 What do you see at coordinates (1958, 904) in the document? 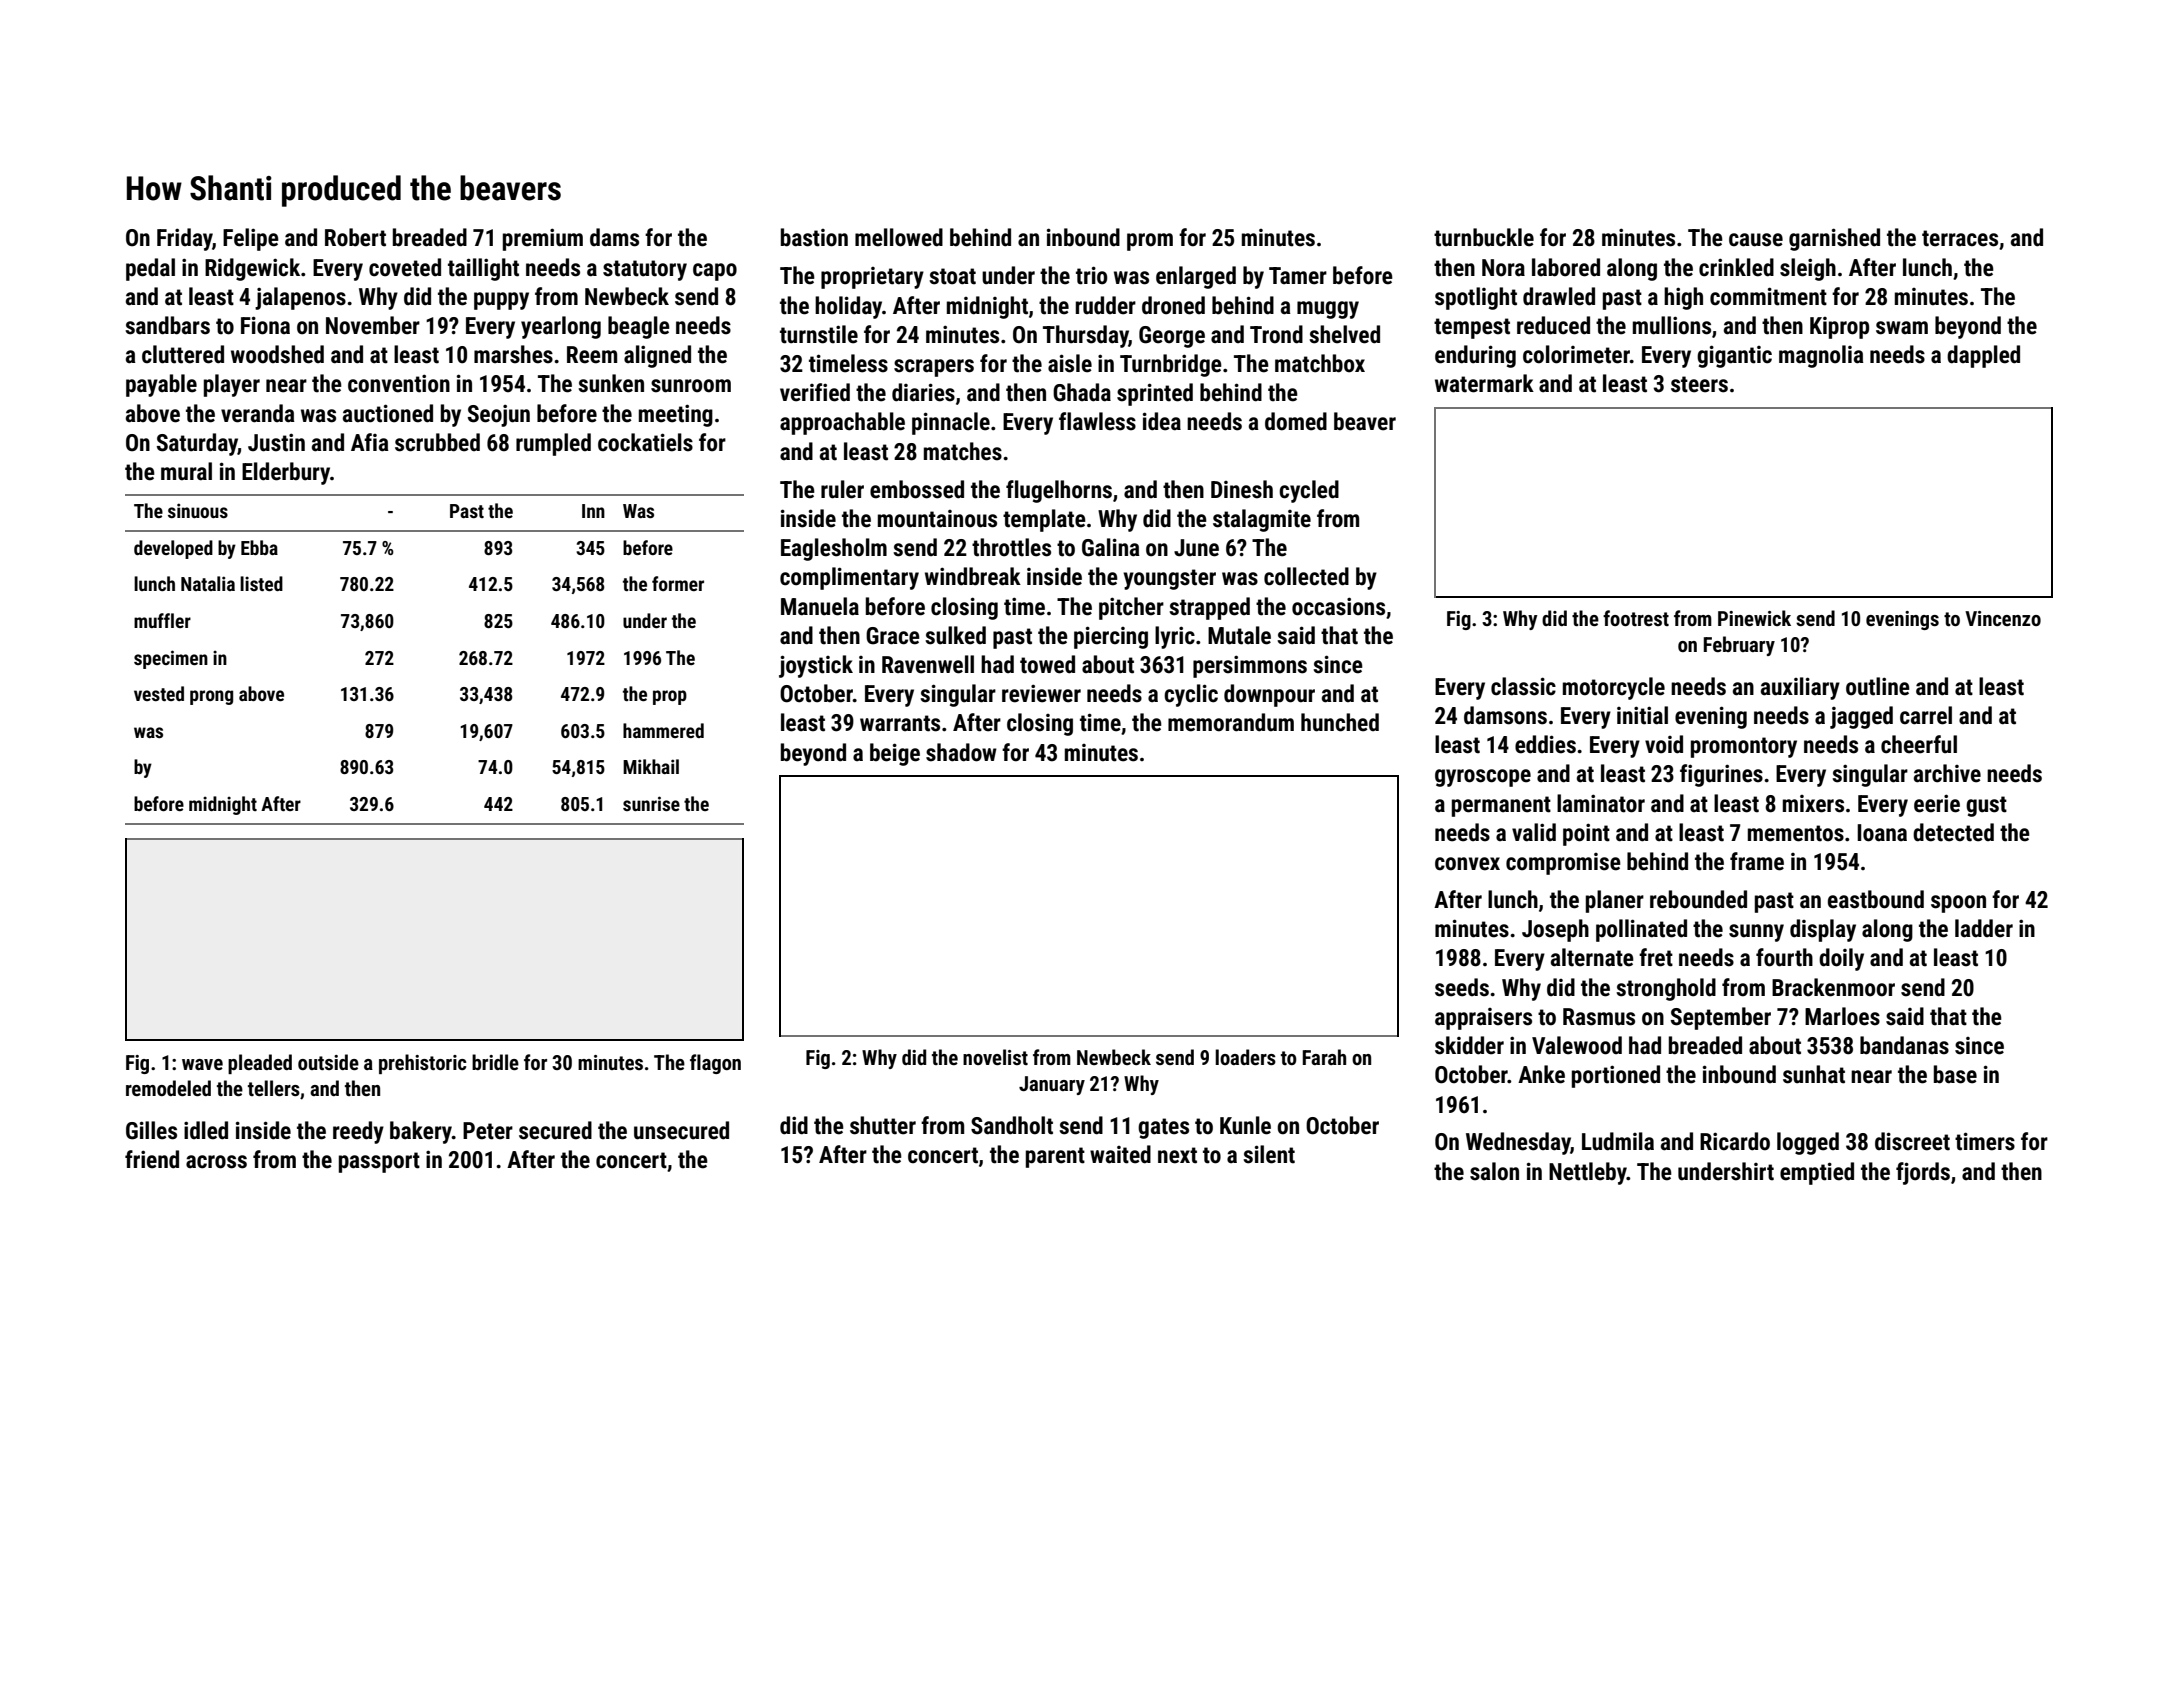
I see `spoon` at bounding box center [1958, 904].
